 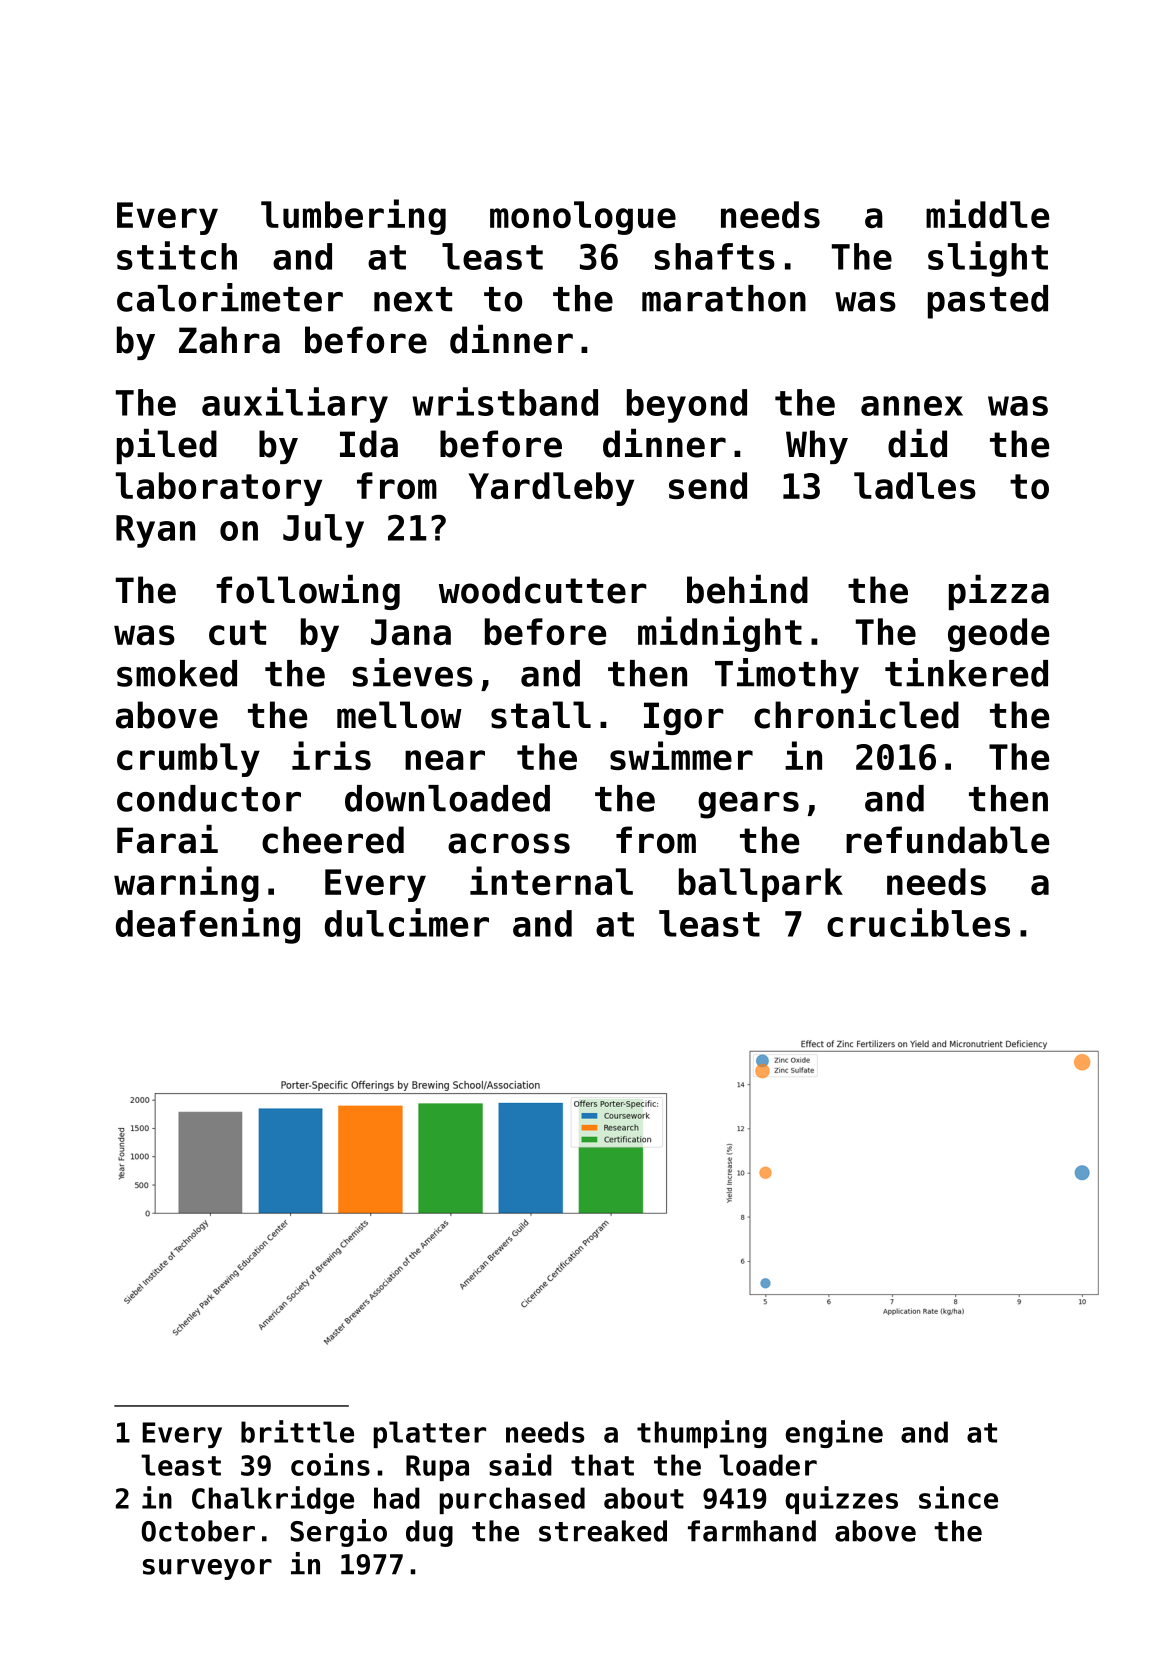 I want to click on surveyor, so click(x=207, y=1569).
